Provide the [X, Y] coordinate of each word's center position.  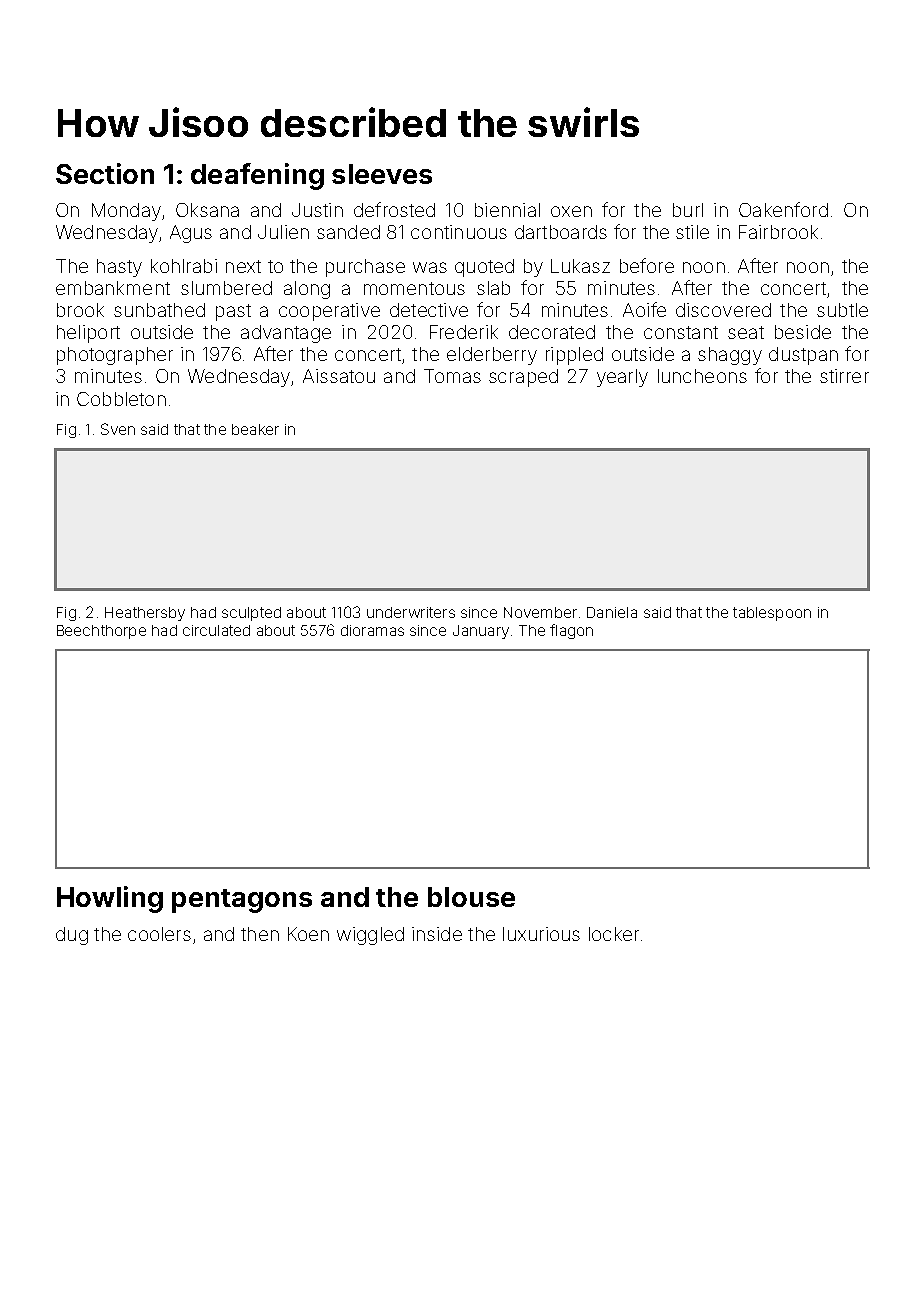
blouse [471, 897]
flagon [571, 631]
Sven [118, 429]
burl [688, 210]
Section [105, 173]
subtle [842, 310]
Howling [110, 899]
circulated [216, 630]
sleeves [382, 174]
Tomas [452, 376]
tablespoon [772, 614]
